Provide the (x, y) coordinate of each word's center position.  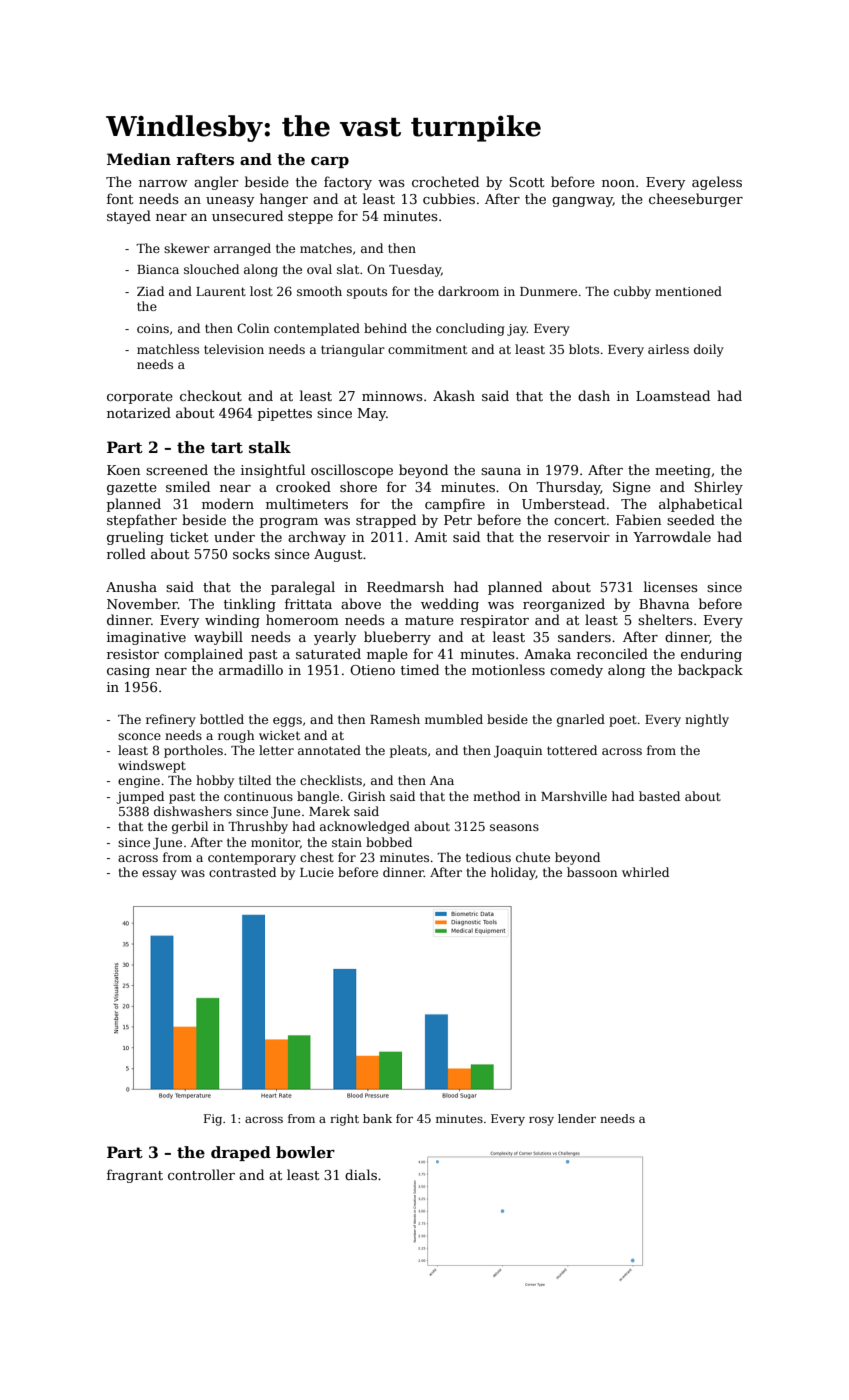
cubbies (449, 198)
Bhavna (664, 603)
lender (577, 1118)
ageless (717, 183)
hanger (284, 200)
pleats (408, 751)
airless (668, 349)
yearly (335, 638)
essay (159, 875)
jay (517, 330)
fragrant (135, 1176)
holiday (513, 873)
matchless (168, 349)
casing (128, 671)
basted (659, 796)
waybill (218, 638)
